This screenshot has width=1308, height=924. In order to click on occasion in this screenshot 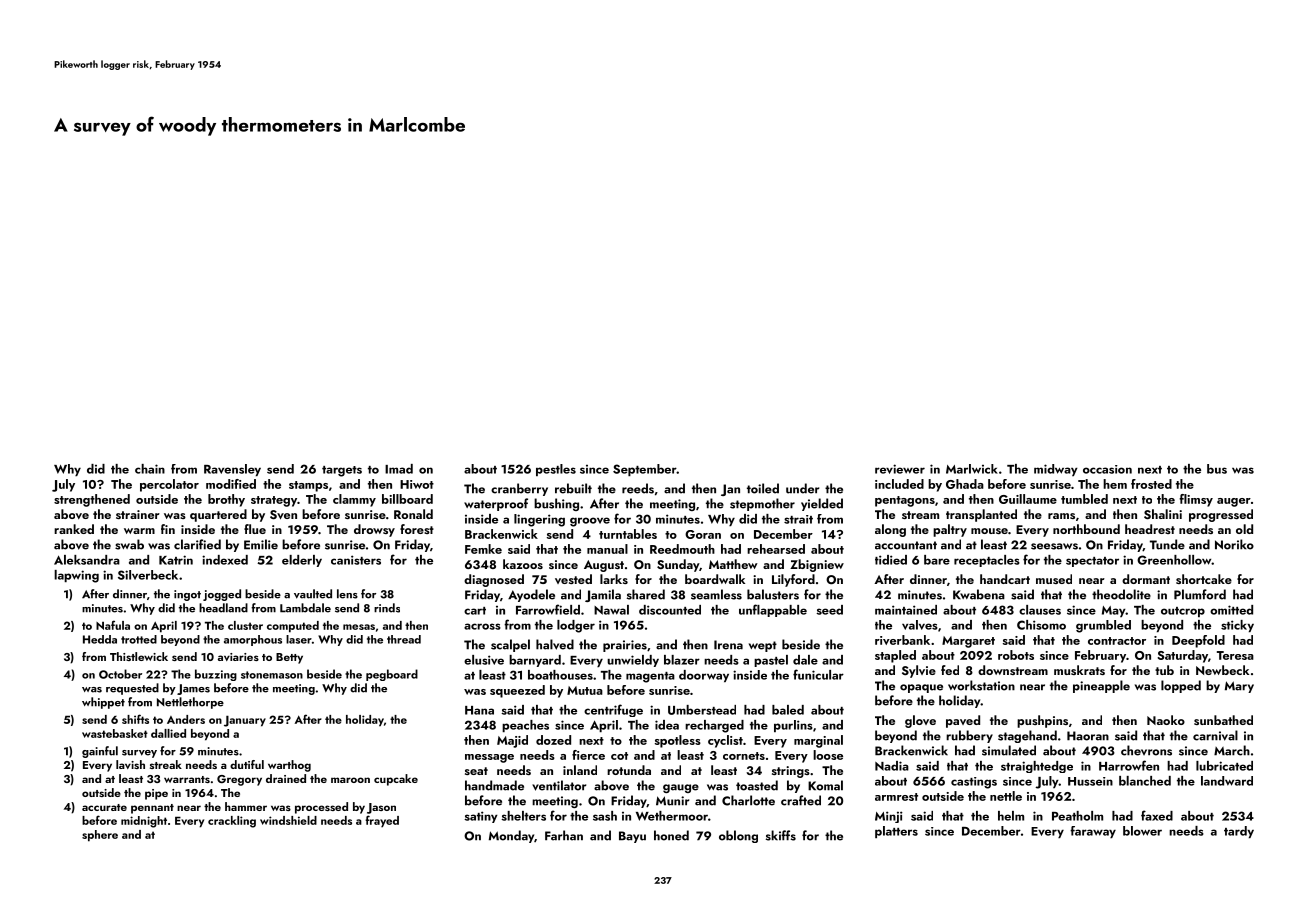, I will do `click(1107, 469)`.
